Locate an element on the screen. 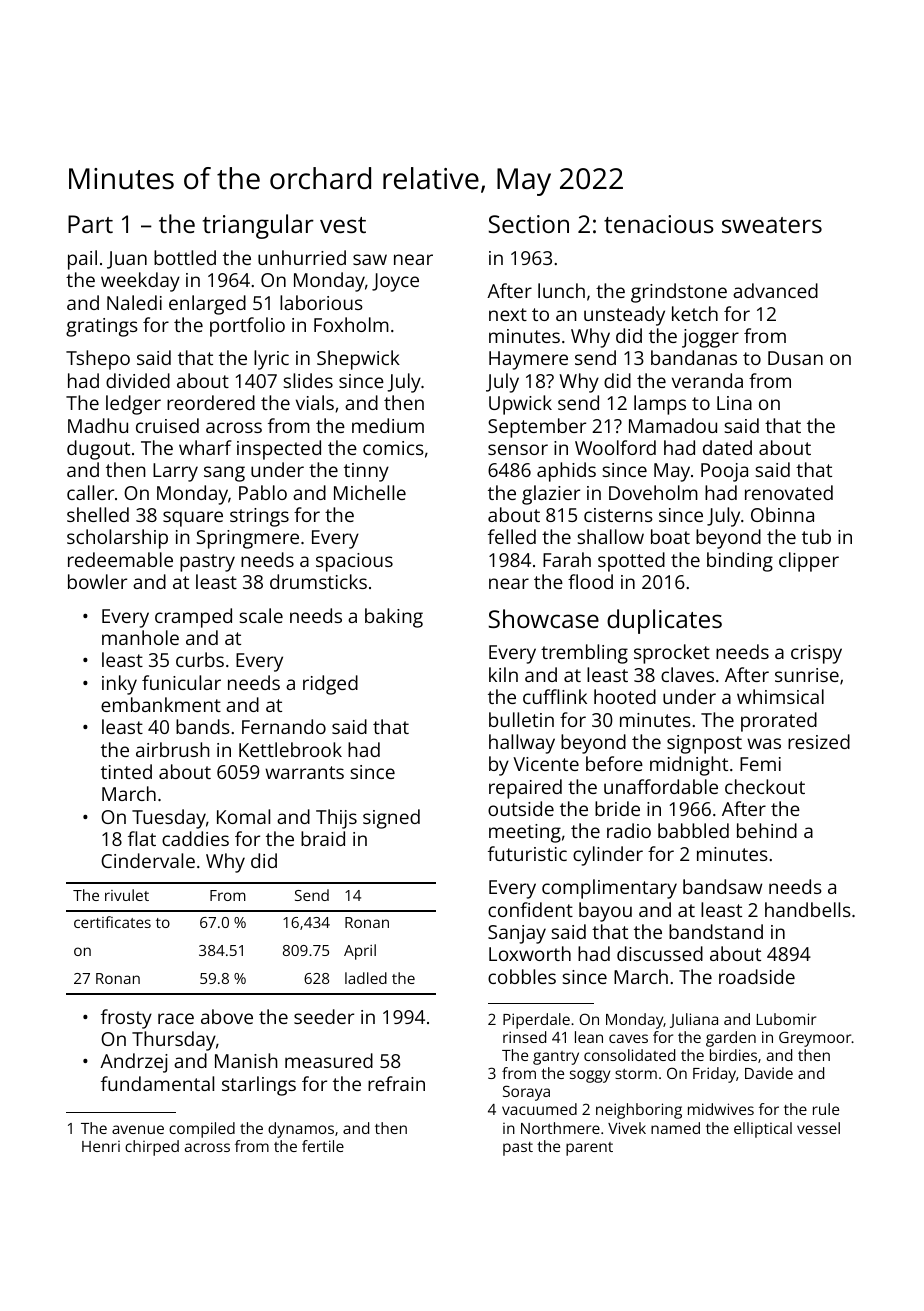 The image size is (924, 1311). renovated is located at coordinates (789, 492).
